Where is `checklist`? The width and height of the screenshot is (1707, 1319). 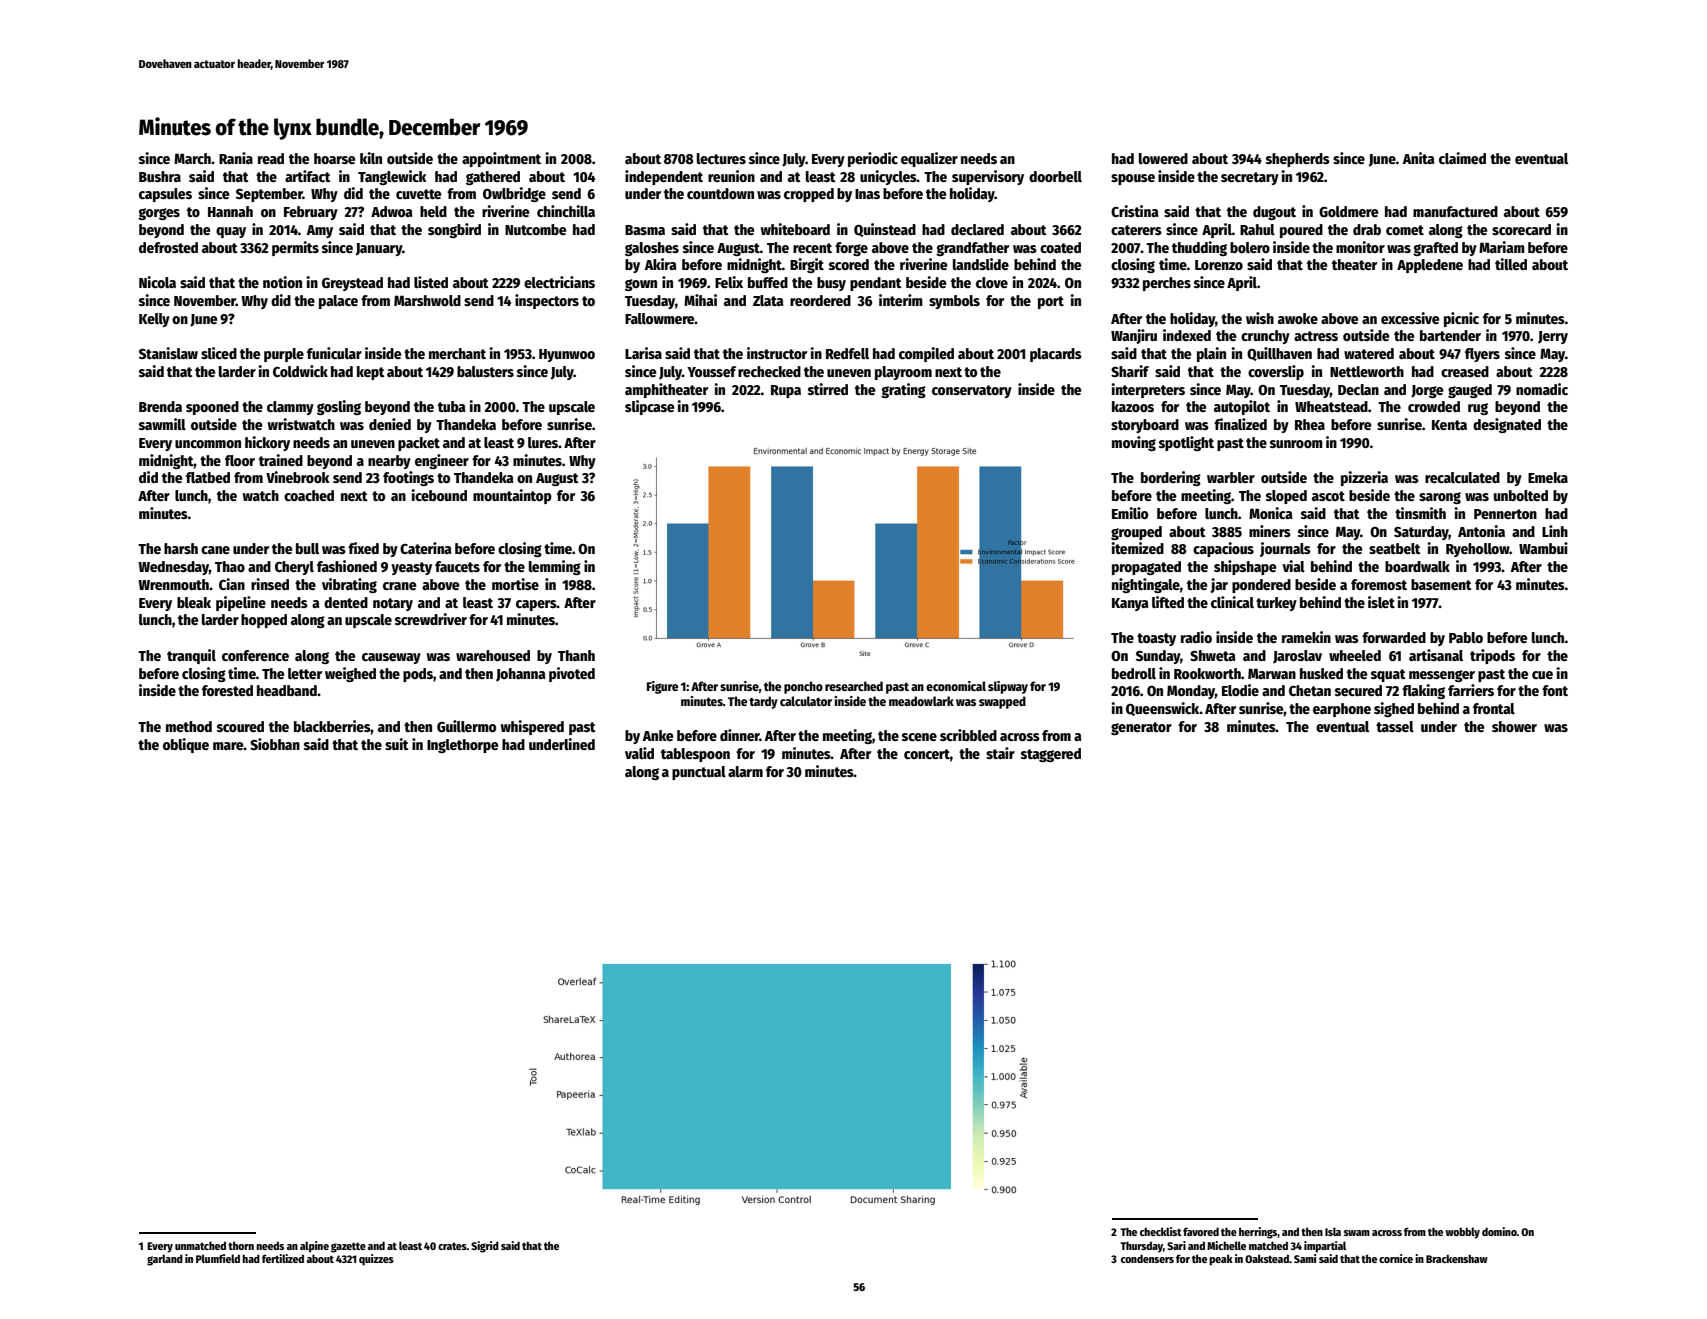 checklist is located at coordinates (1161, 1231).
